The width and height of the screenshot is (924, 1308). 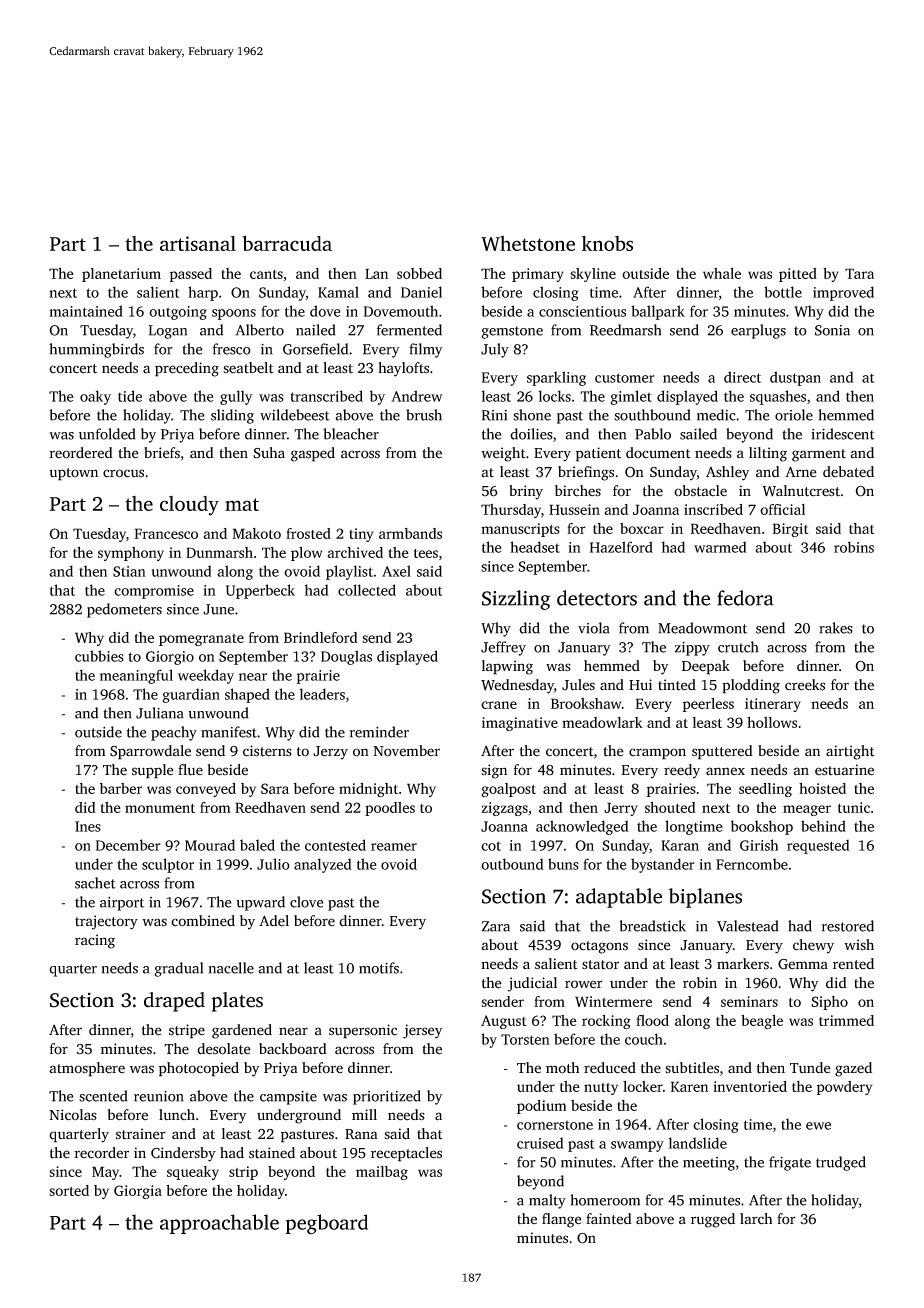 What do you see at coordinates (177, 1115) in the screenshot?
I see `lunch` at bounding box center [177, 1115].
